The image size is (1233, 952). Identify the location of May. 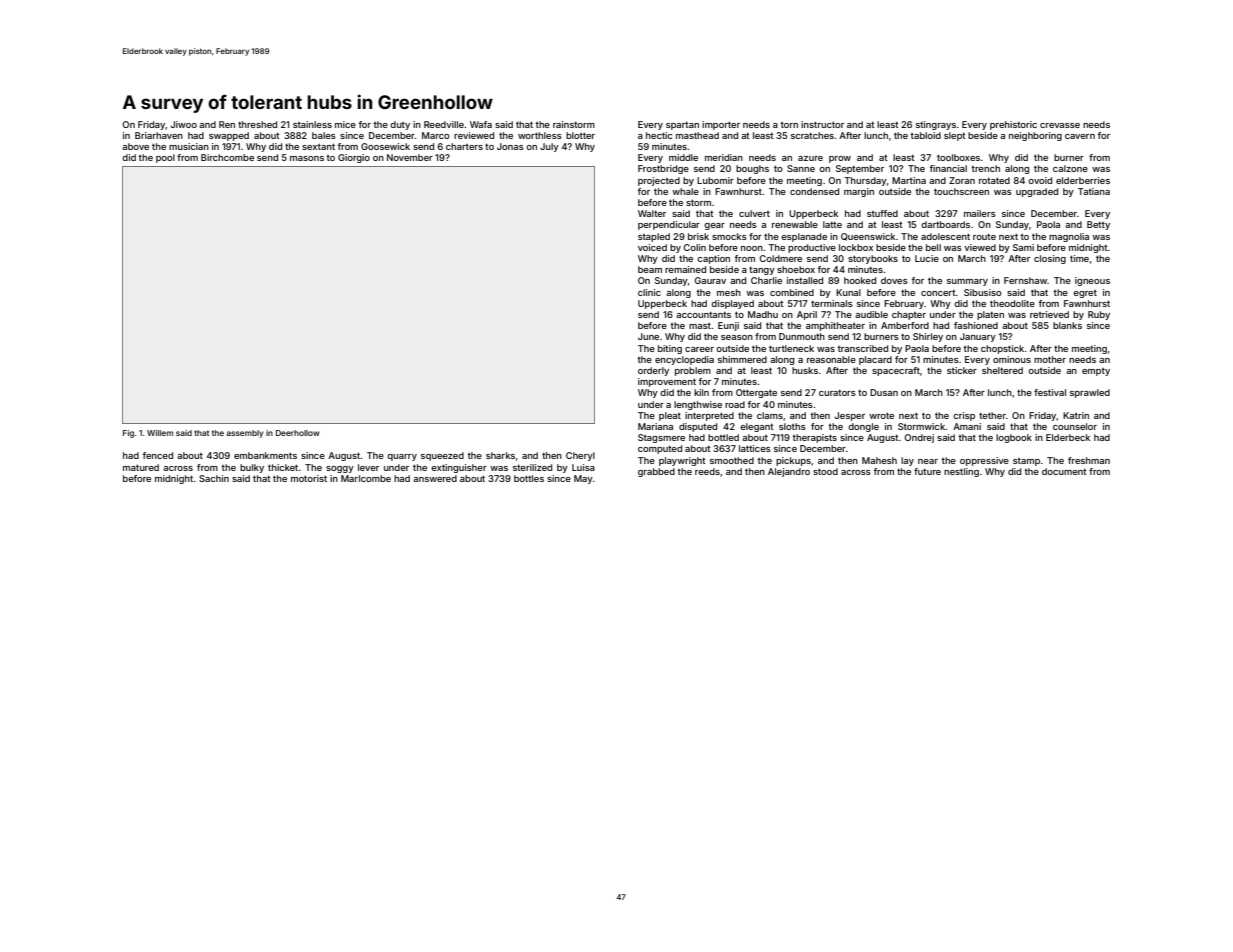
(583, 479).
